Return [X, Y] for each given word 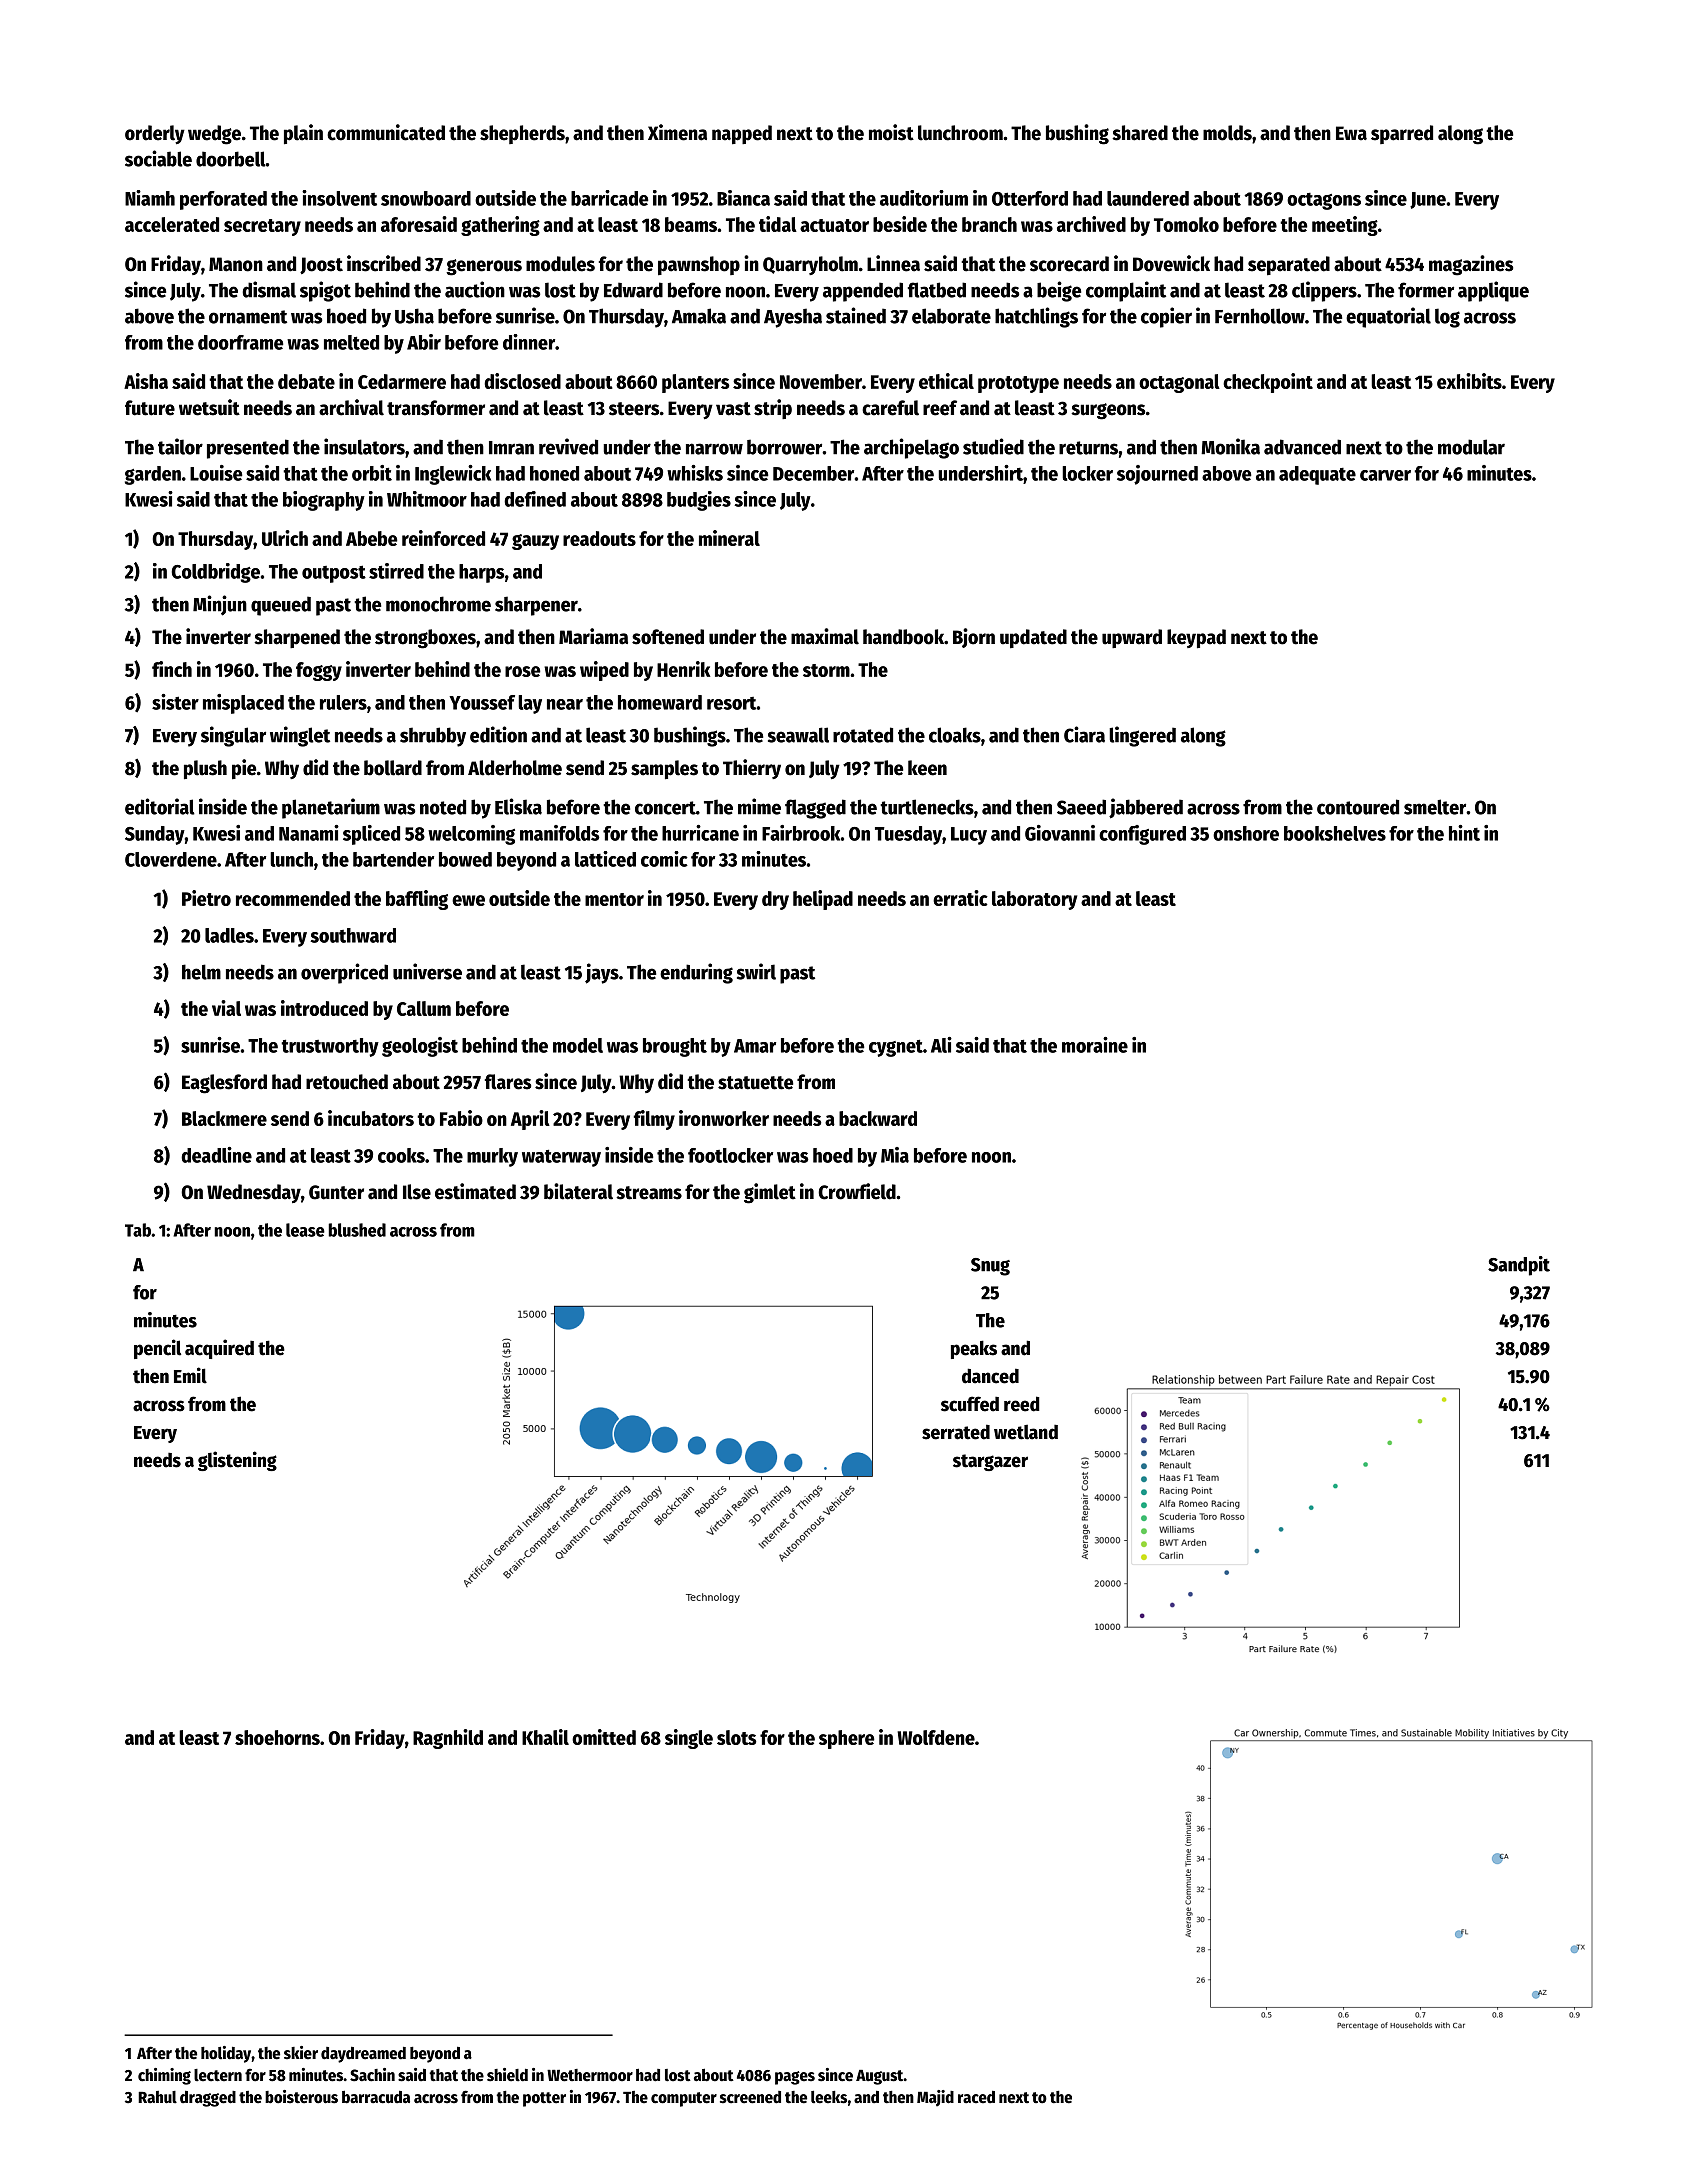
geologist [420, 1047]
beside [900, 224]
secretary [262, 227]
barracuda [376, 2097]
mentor [614, 899]
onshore [1246, 833]
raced [976, 2097]
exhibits [1469, 381]
